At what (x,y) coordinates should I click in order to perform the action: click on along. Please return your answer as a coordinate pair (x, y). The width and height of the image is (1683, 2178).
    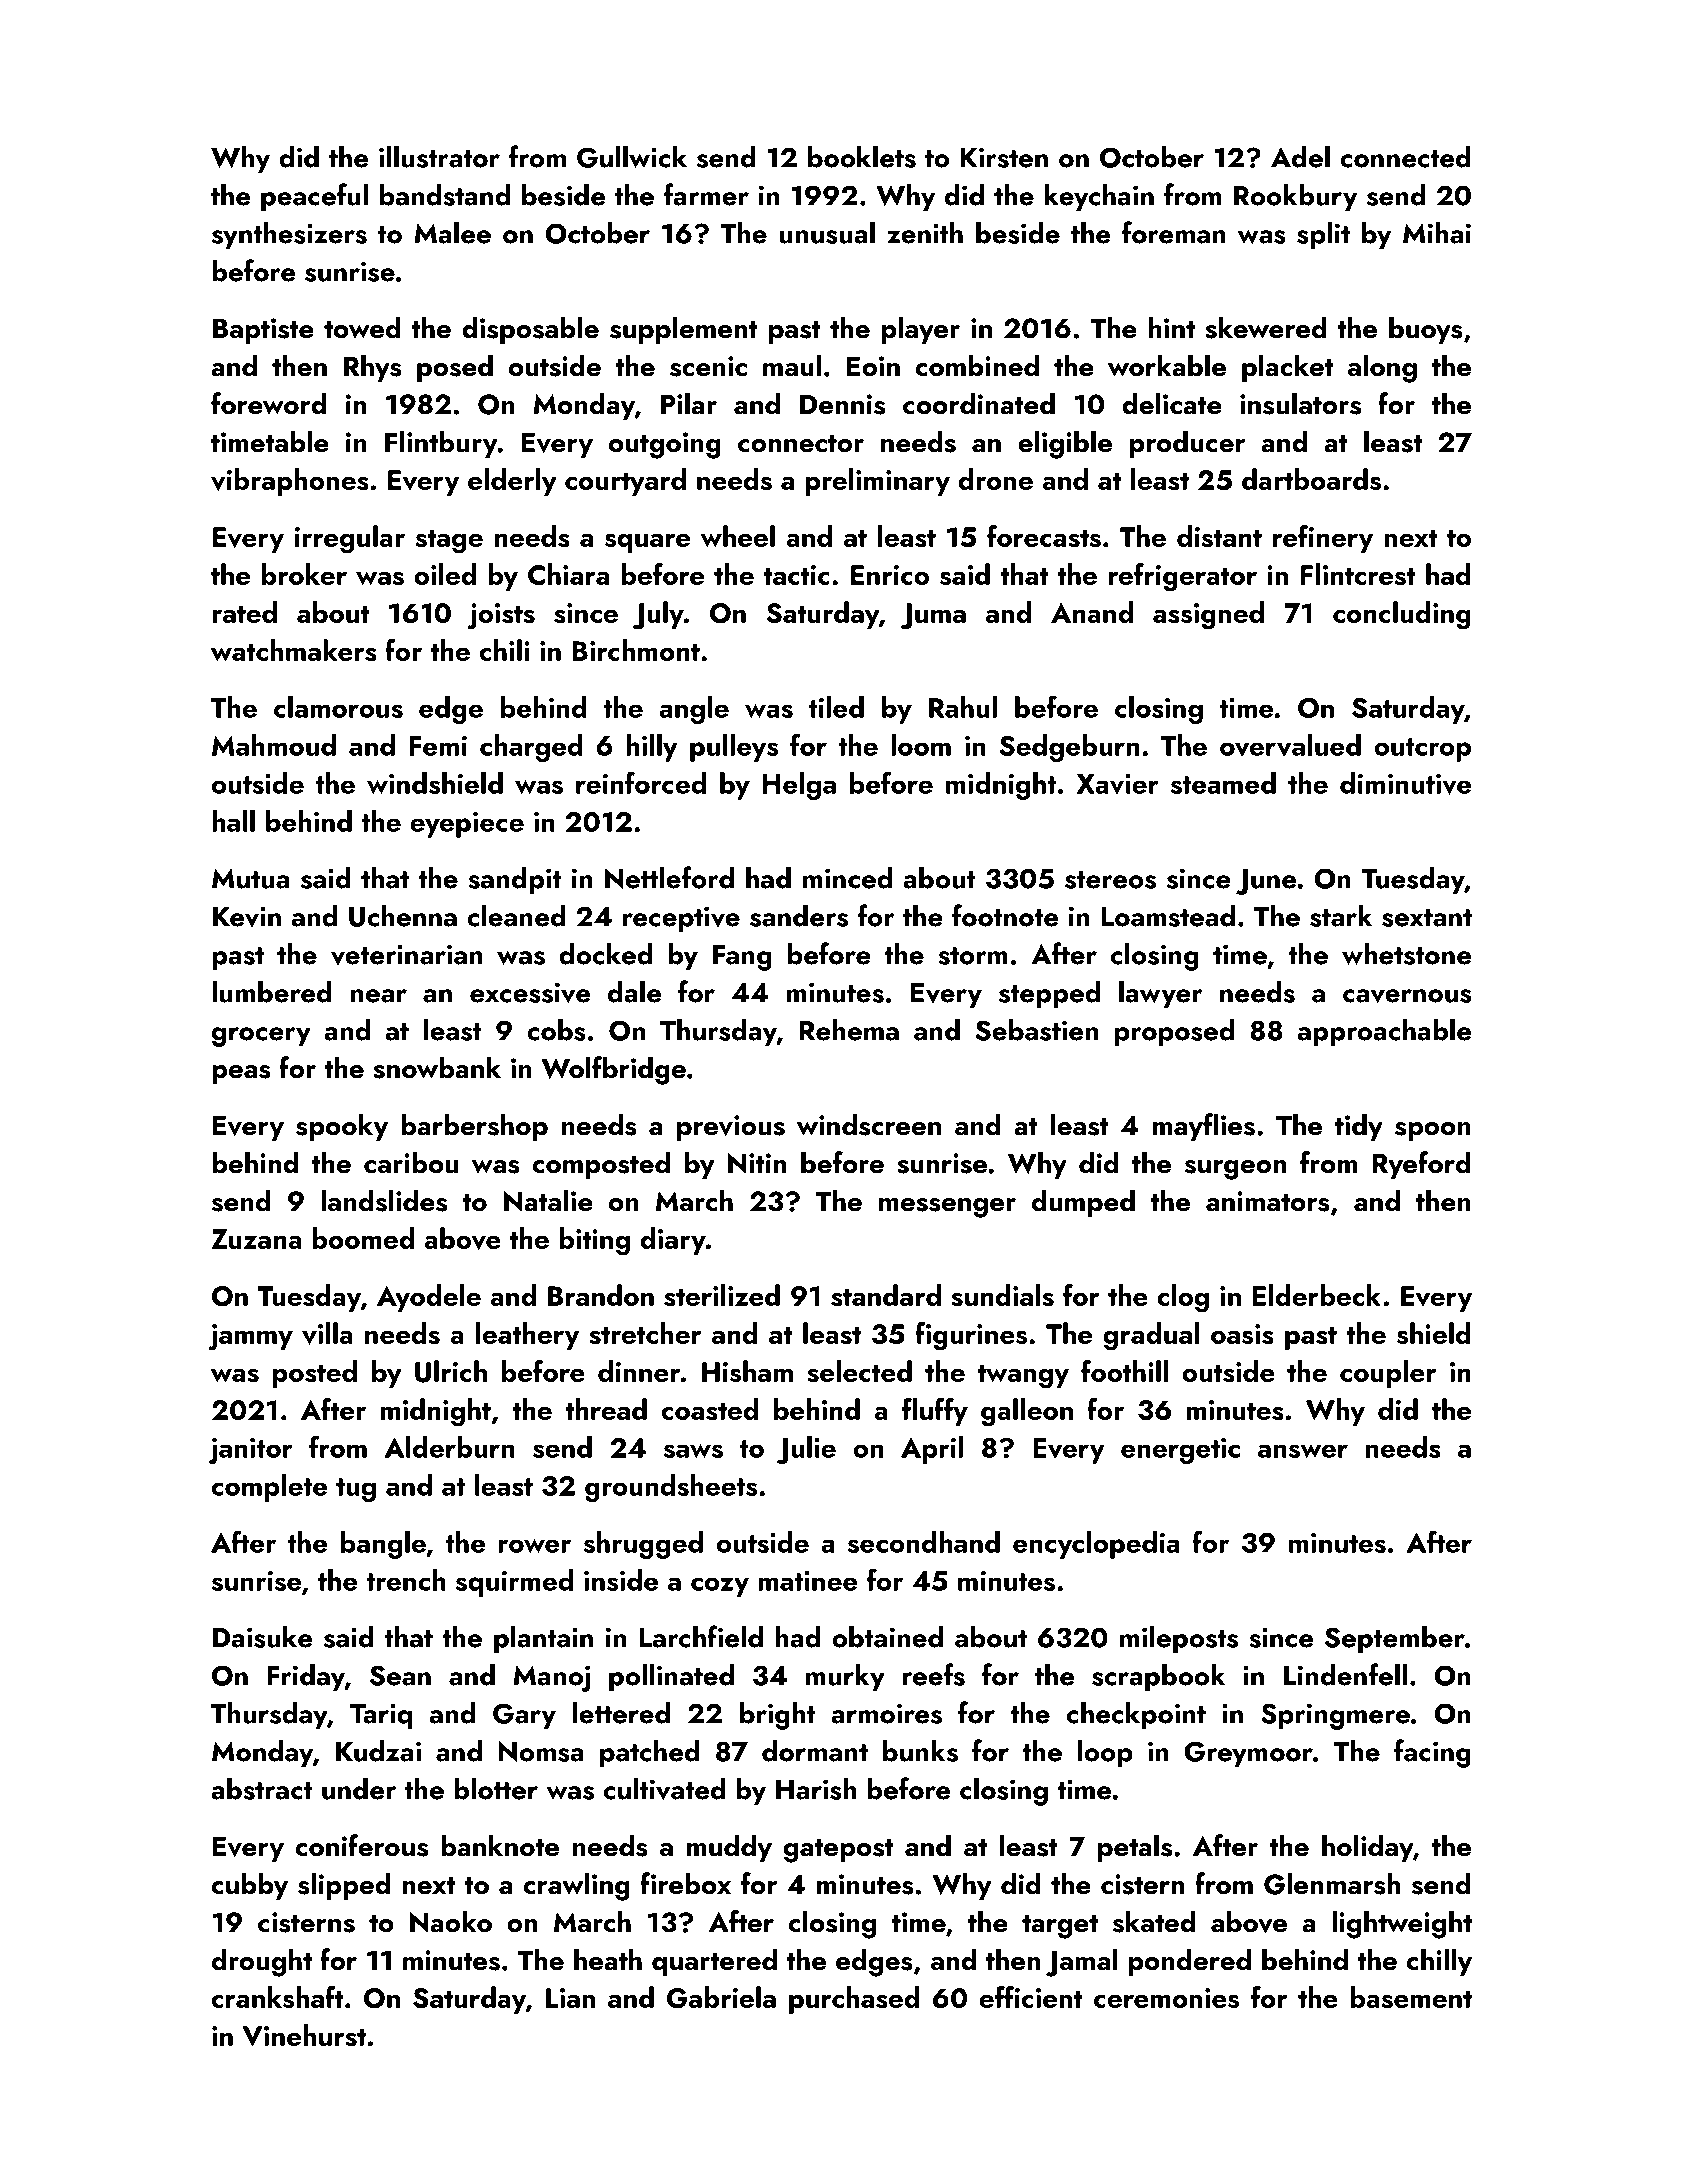
    Looking at the image, I should click on (1382, 368).
